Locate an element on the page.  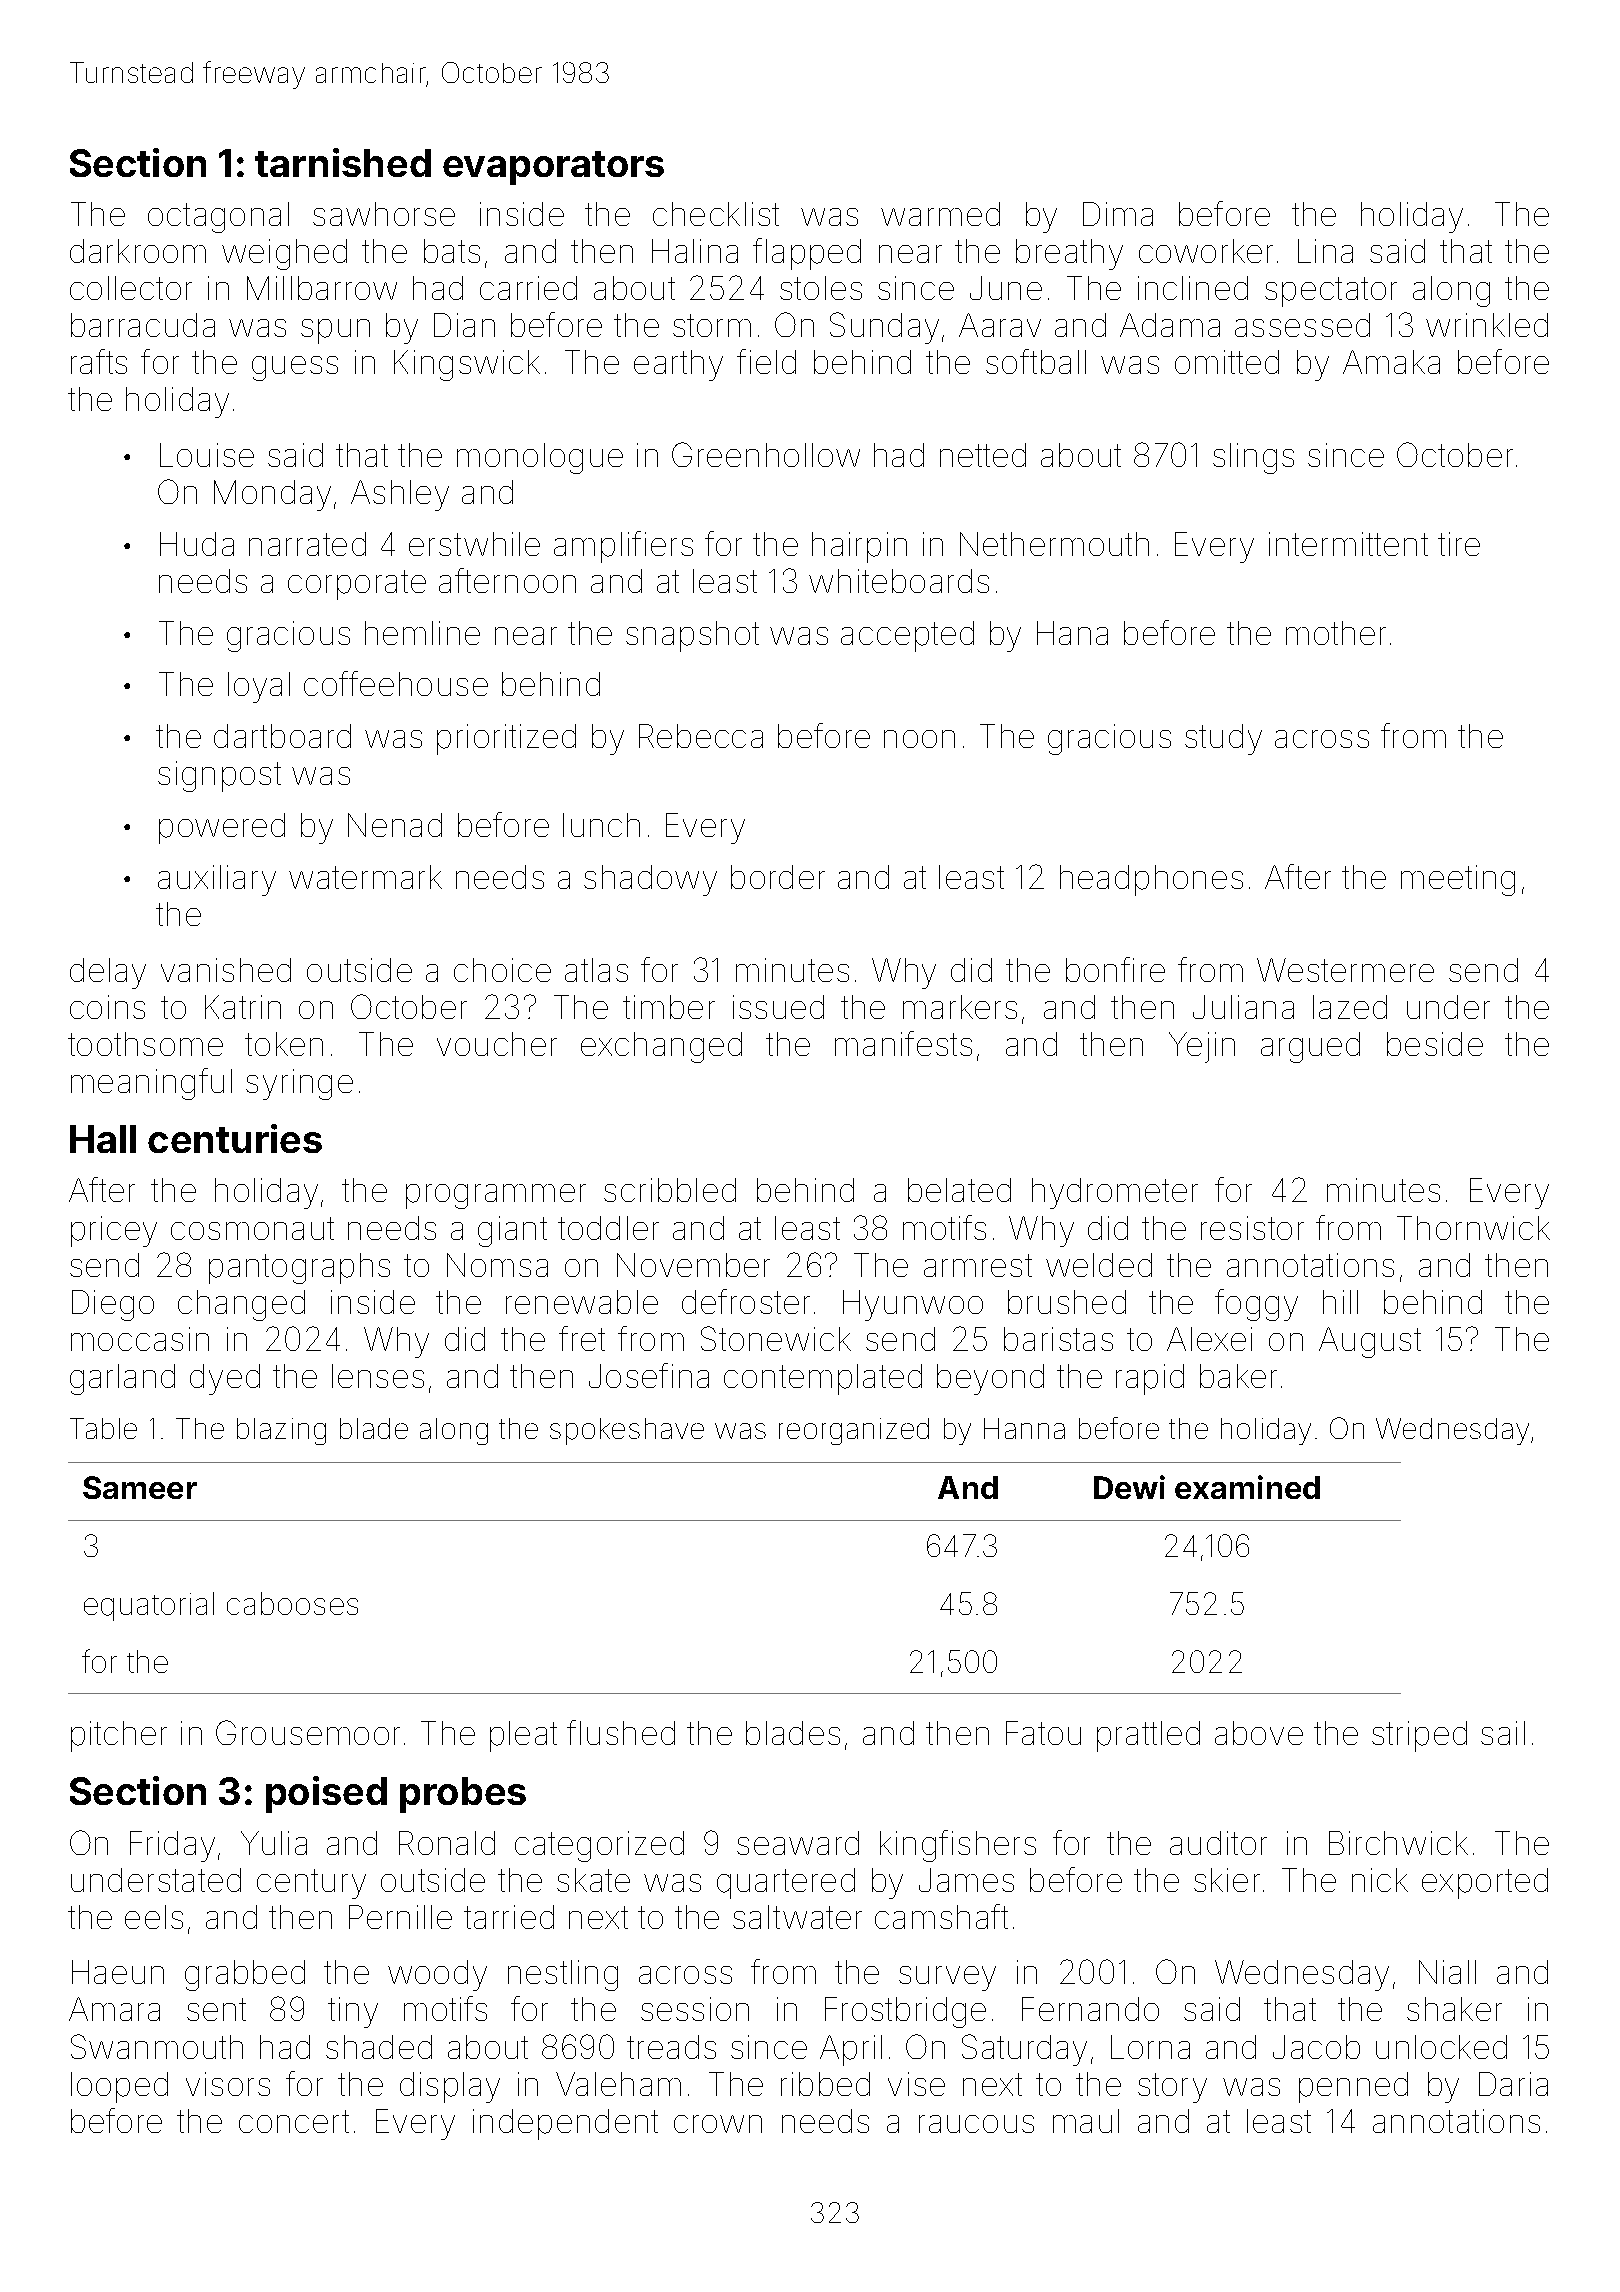
programmer is located at coordinates (496, 1196).
